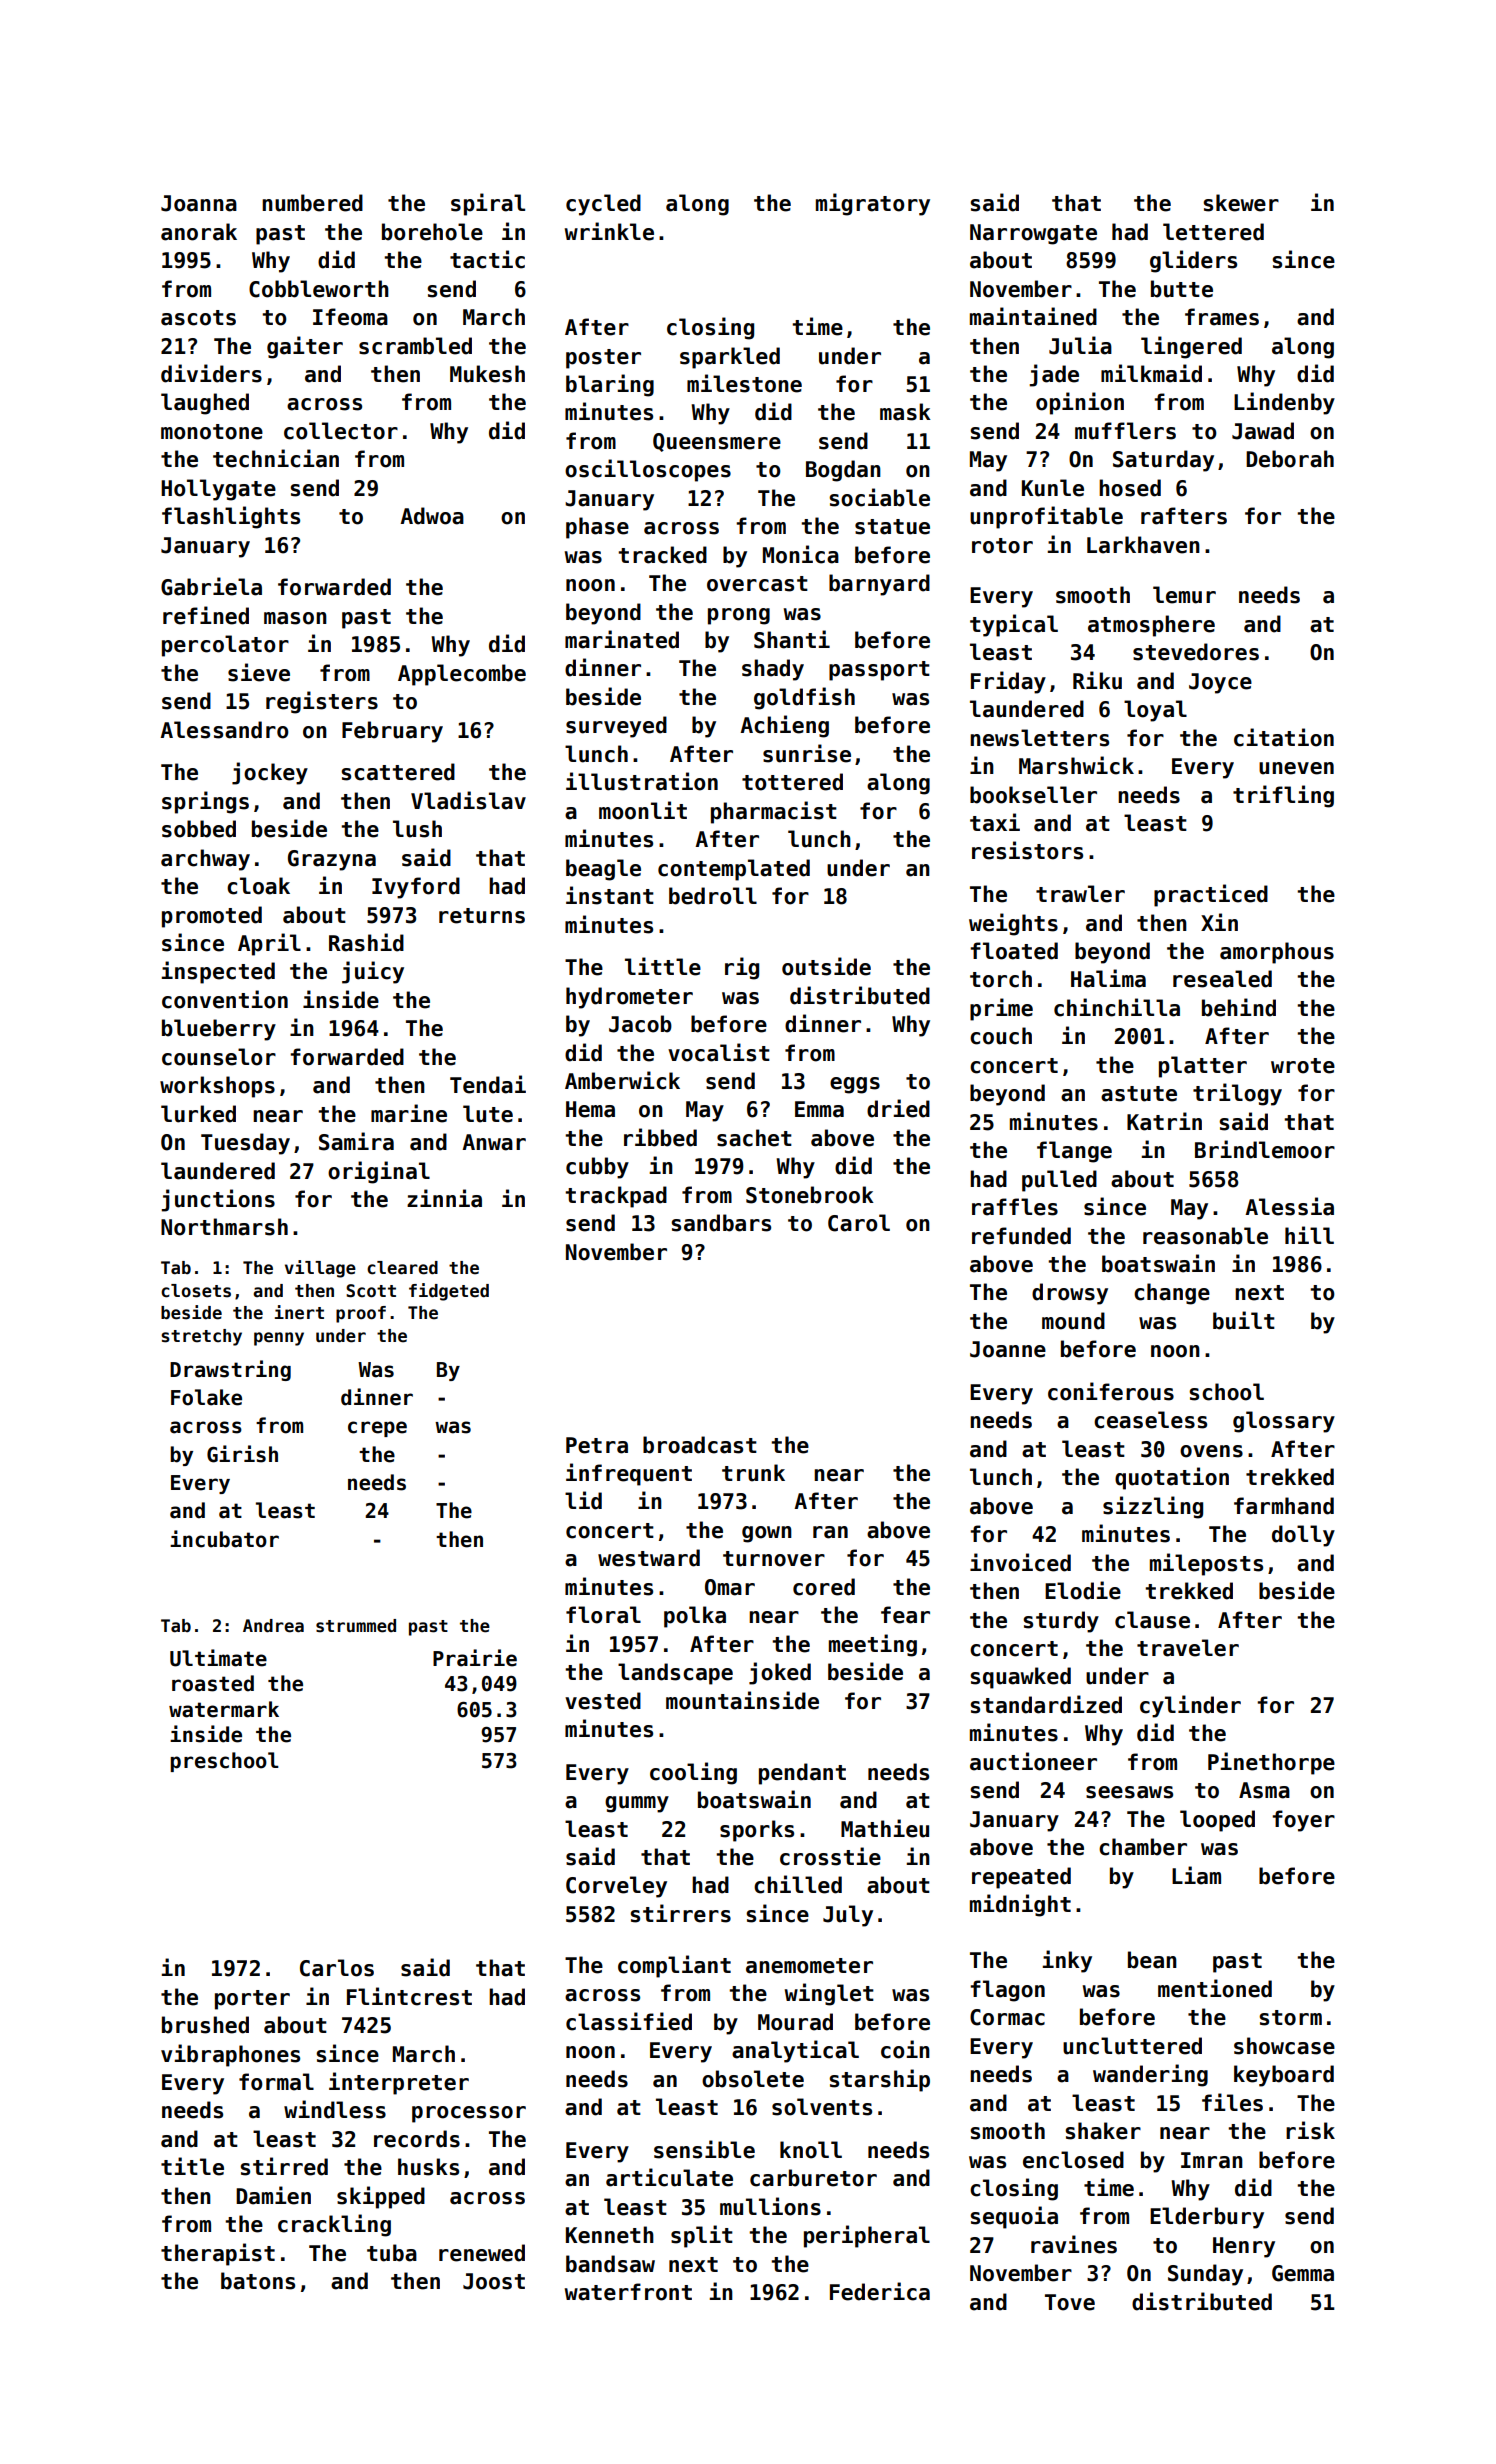  What do you see at coordinates (258, 2281) in the image?
I see `batons` at bounding box center [258, 2281].
